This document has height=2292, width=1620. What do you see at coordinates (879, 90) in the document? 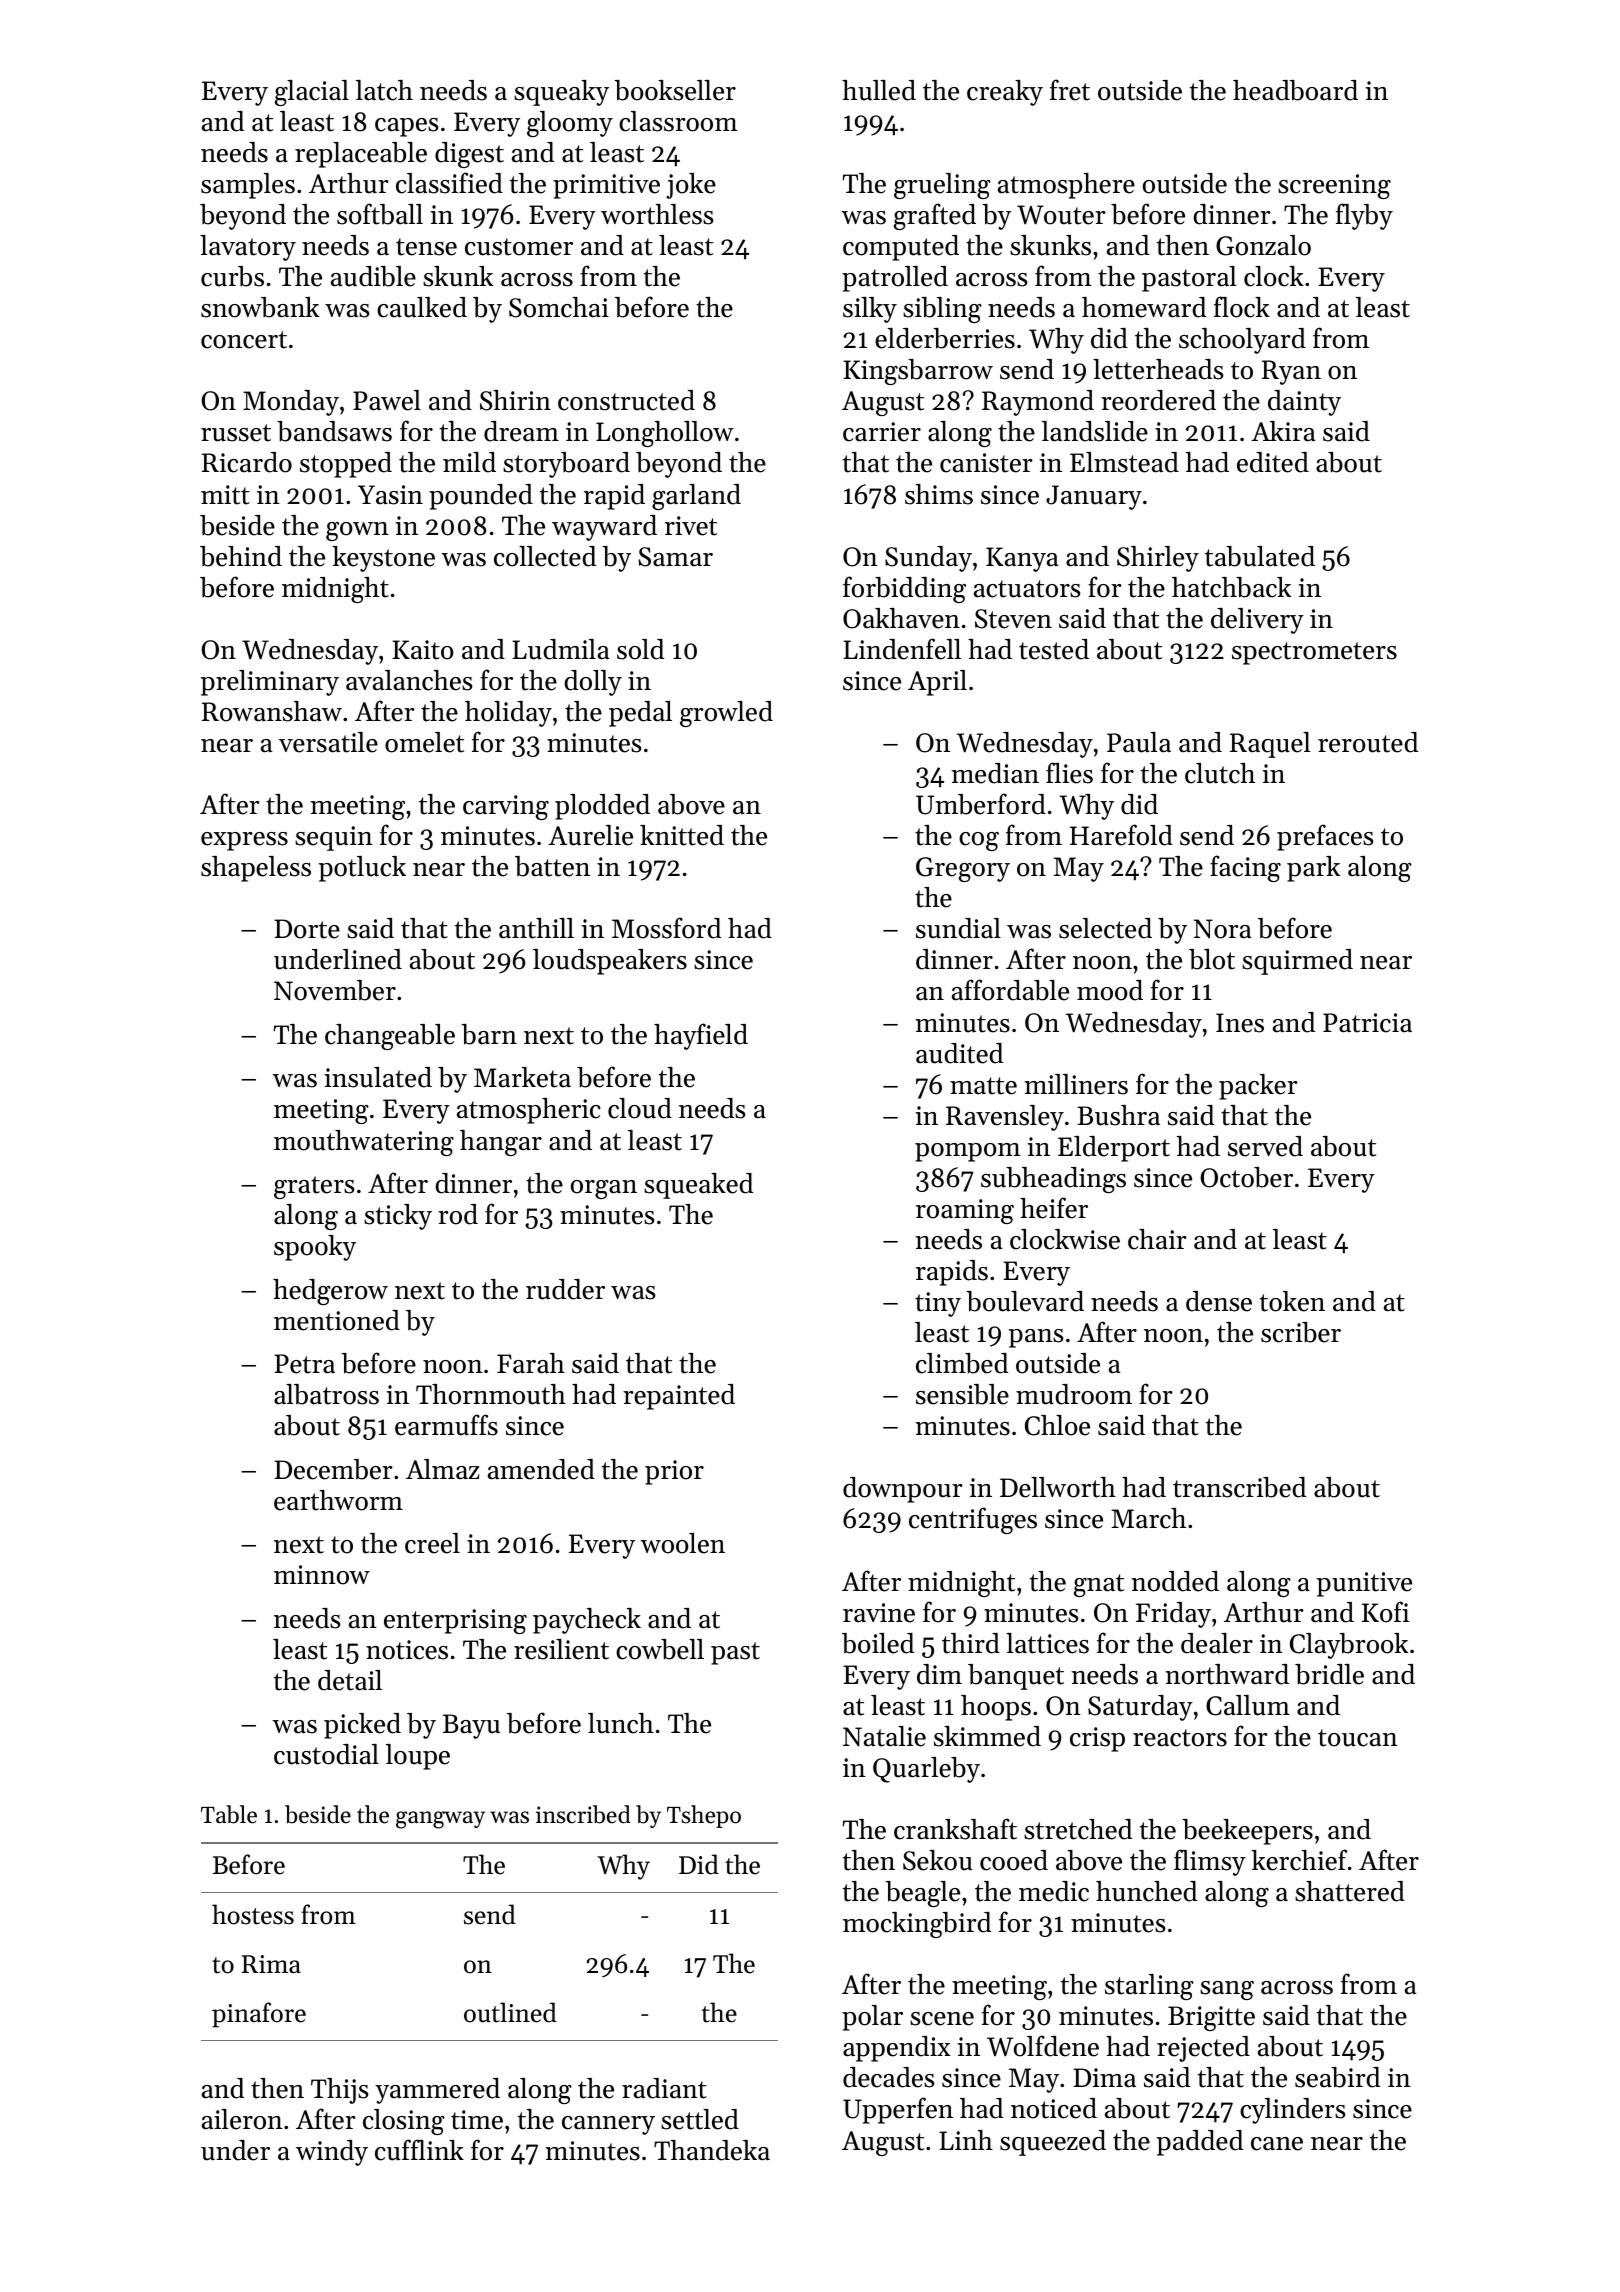
I see `hulled` at bounding box center [879, 90].
